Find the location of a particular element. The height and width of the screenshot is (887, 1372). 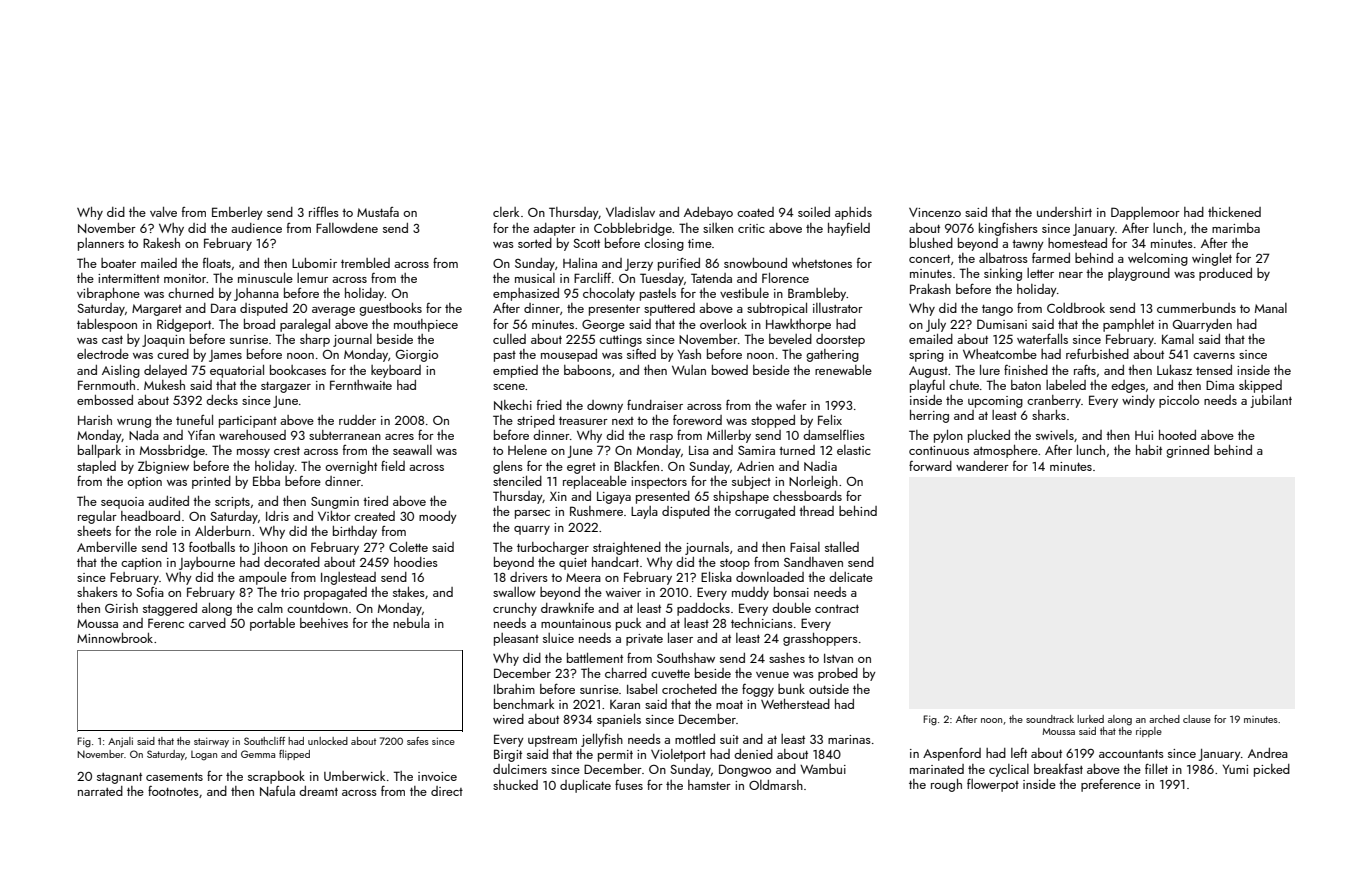

sinking is located at coordinates (1003, 274).
